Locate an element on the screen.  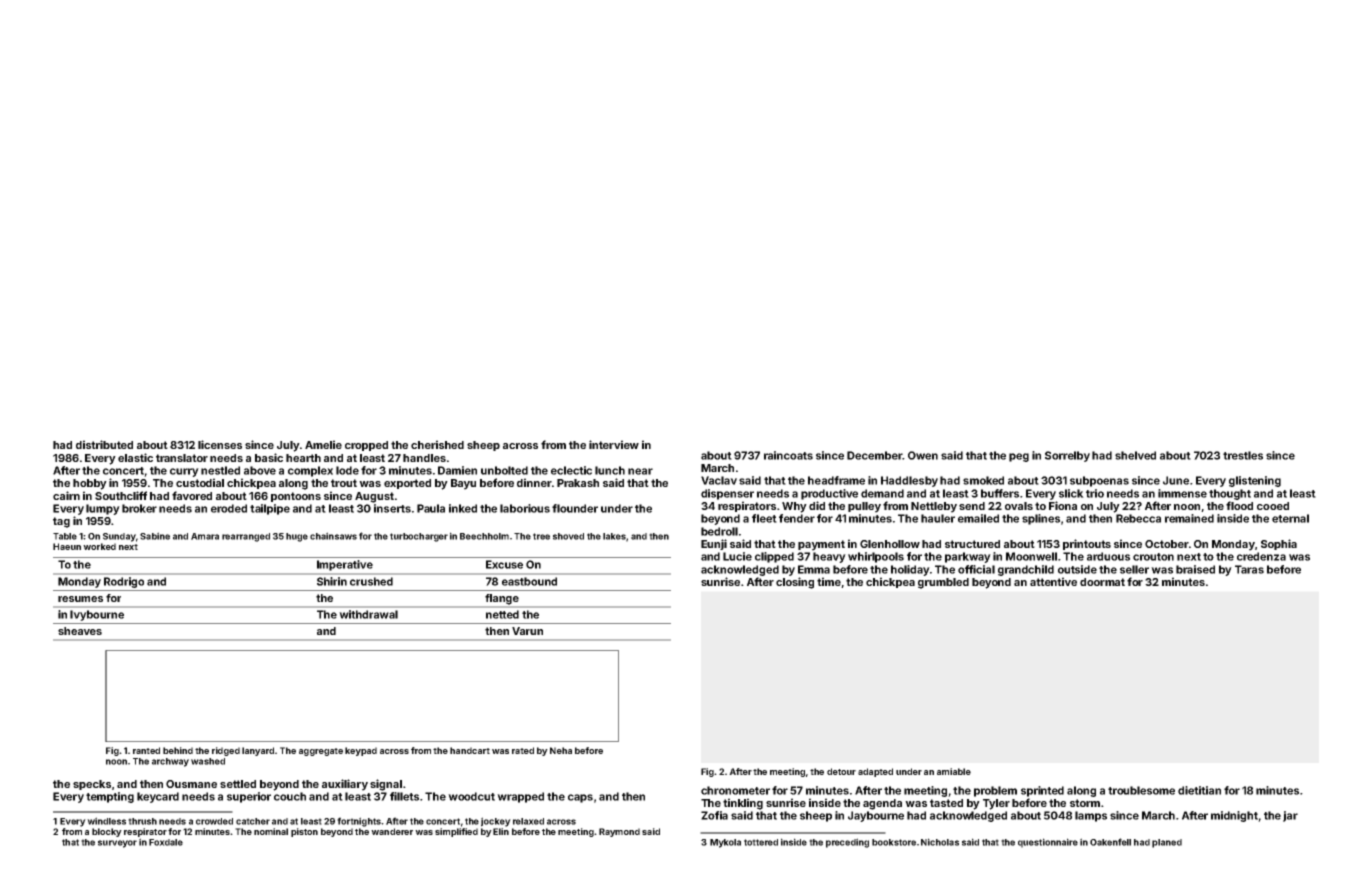
distributed is located at coordinates (104, 444).
